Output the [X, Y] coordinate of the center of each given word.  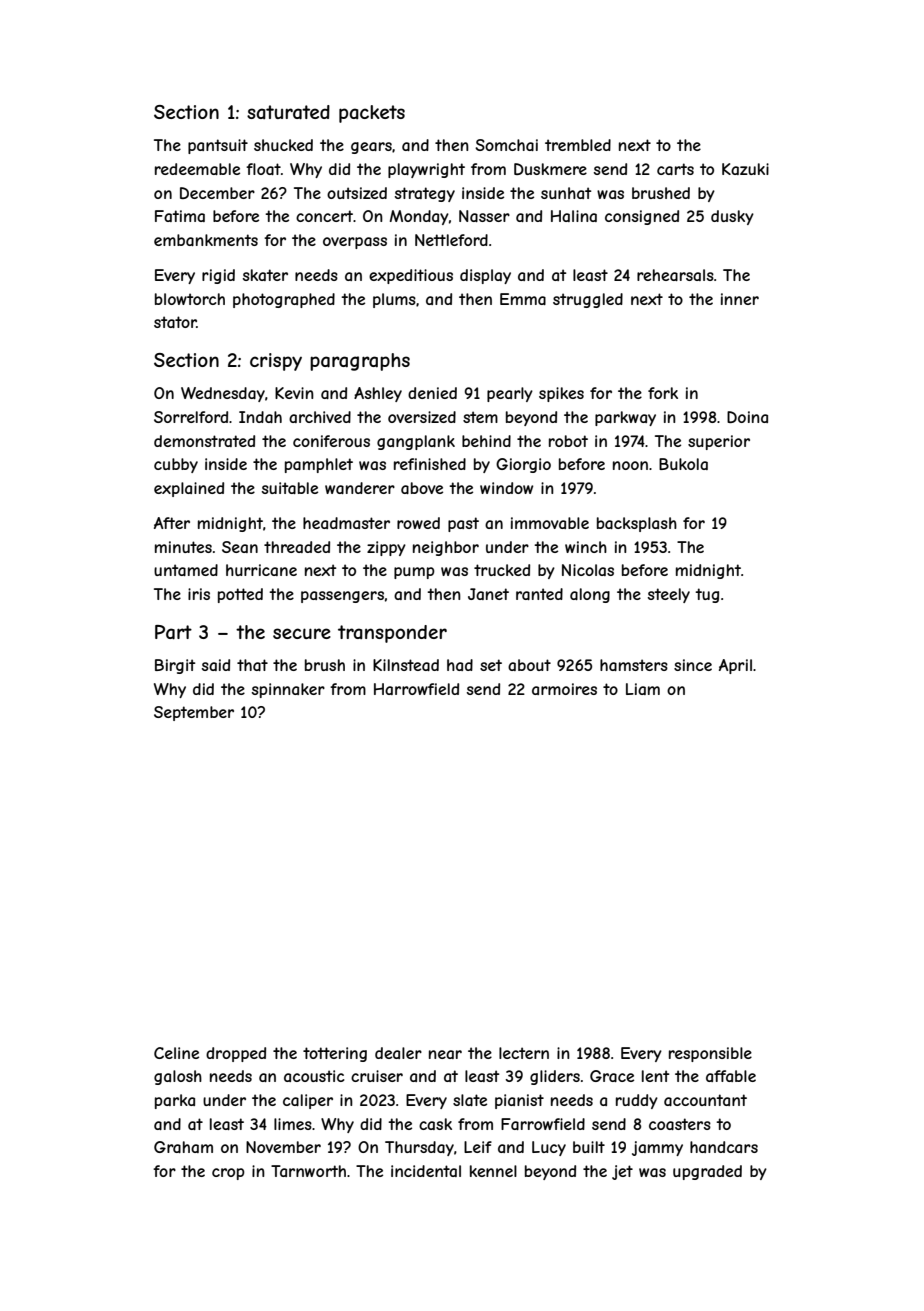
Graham [183, 1147]
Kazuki [745, 169]
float [263, 169]
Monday [419, 217]
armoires [564, 689]
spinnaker [288, 690]
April [735, 666]
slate [470, 1100]
